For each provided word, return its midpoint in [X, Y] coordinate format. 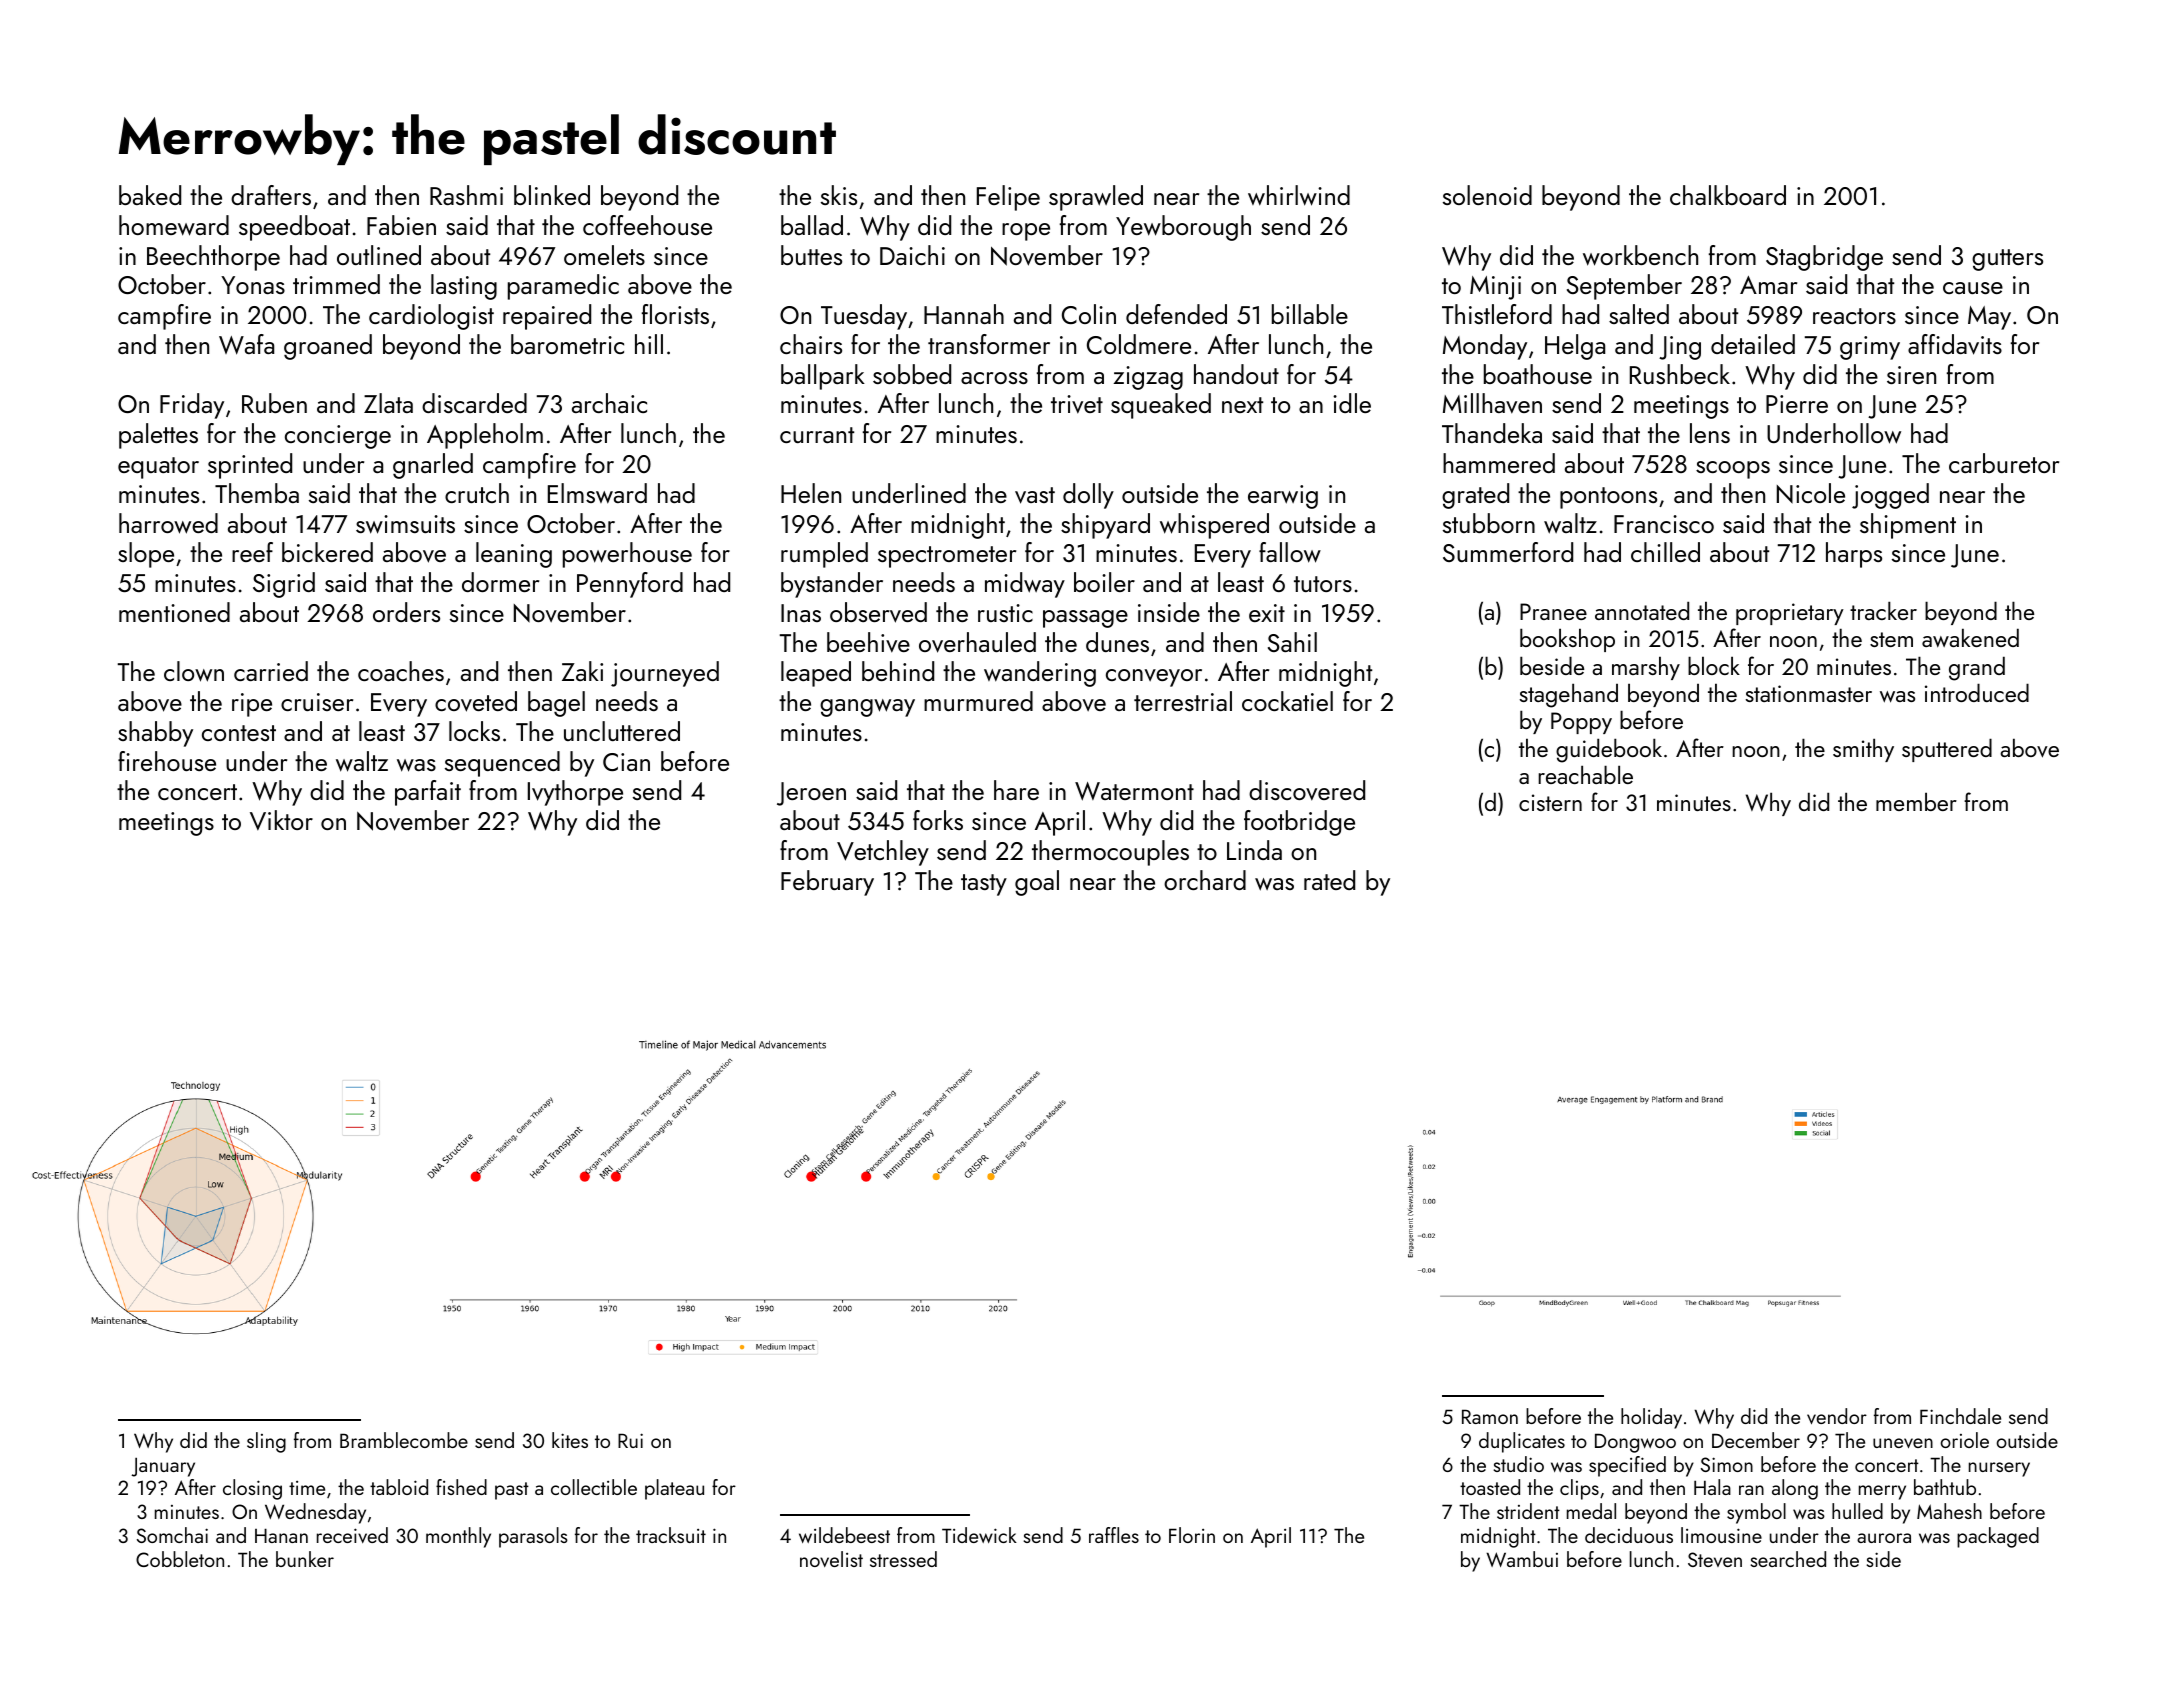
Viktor [281, 820]
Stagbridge [1824, 258]
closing [252, 1489]
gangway [867, 708]
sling [266, 1442]
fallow [1290, 552]
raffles [1114, 1535]
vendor [1837, 1416]
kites [570, 1440]
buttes [811, 255]
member [1916, 801]
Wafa [246, 344]
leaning [514, 555]
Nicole [1811, 493]
